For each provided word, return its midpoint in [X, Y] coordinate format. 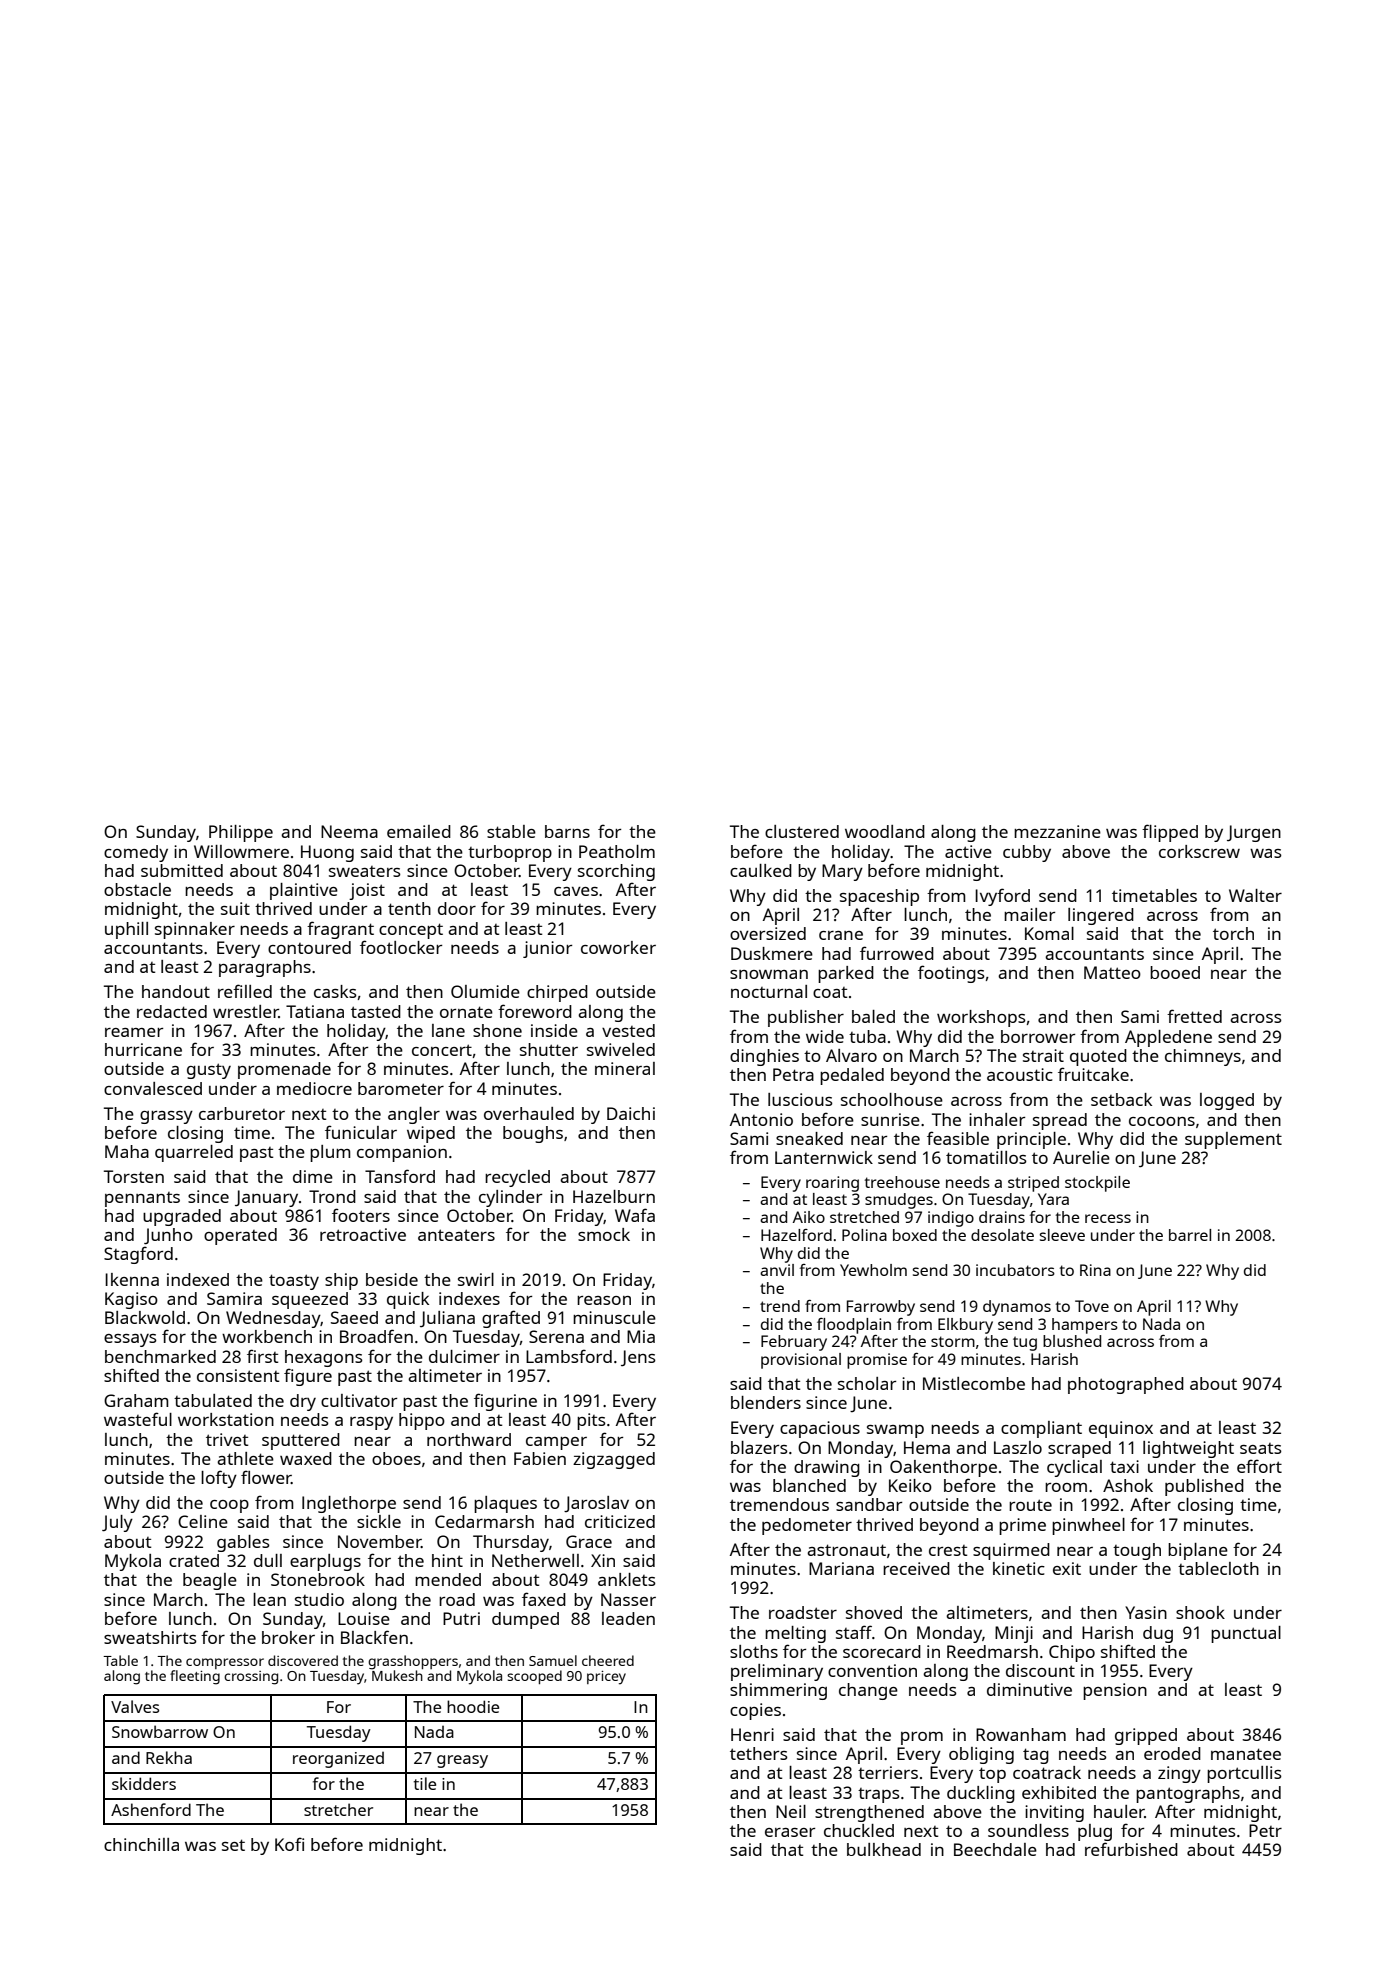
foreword [535, 1011]
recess [1108, 1218]
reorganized [338, 1760]
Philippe [241, 833]
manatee [1246, 1754]
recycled [517, 1178]
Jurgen [1254, 833]
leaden [628, 1618]
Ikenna [132, 1279]
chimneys [1203, 1057]
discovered [303, 1660]
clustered [802, 831]
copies [755, 1711]
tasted [376, 1011]
